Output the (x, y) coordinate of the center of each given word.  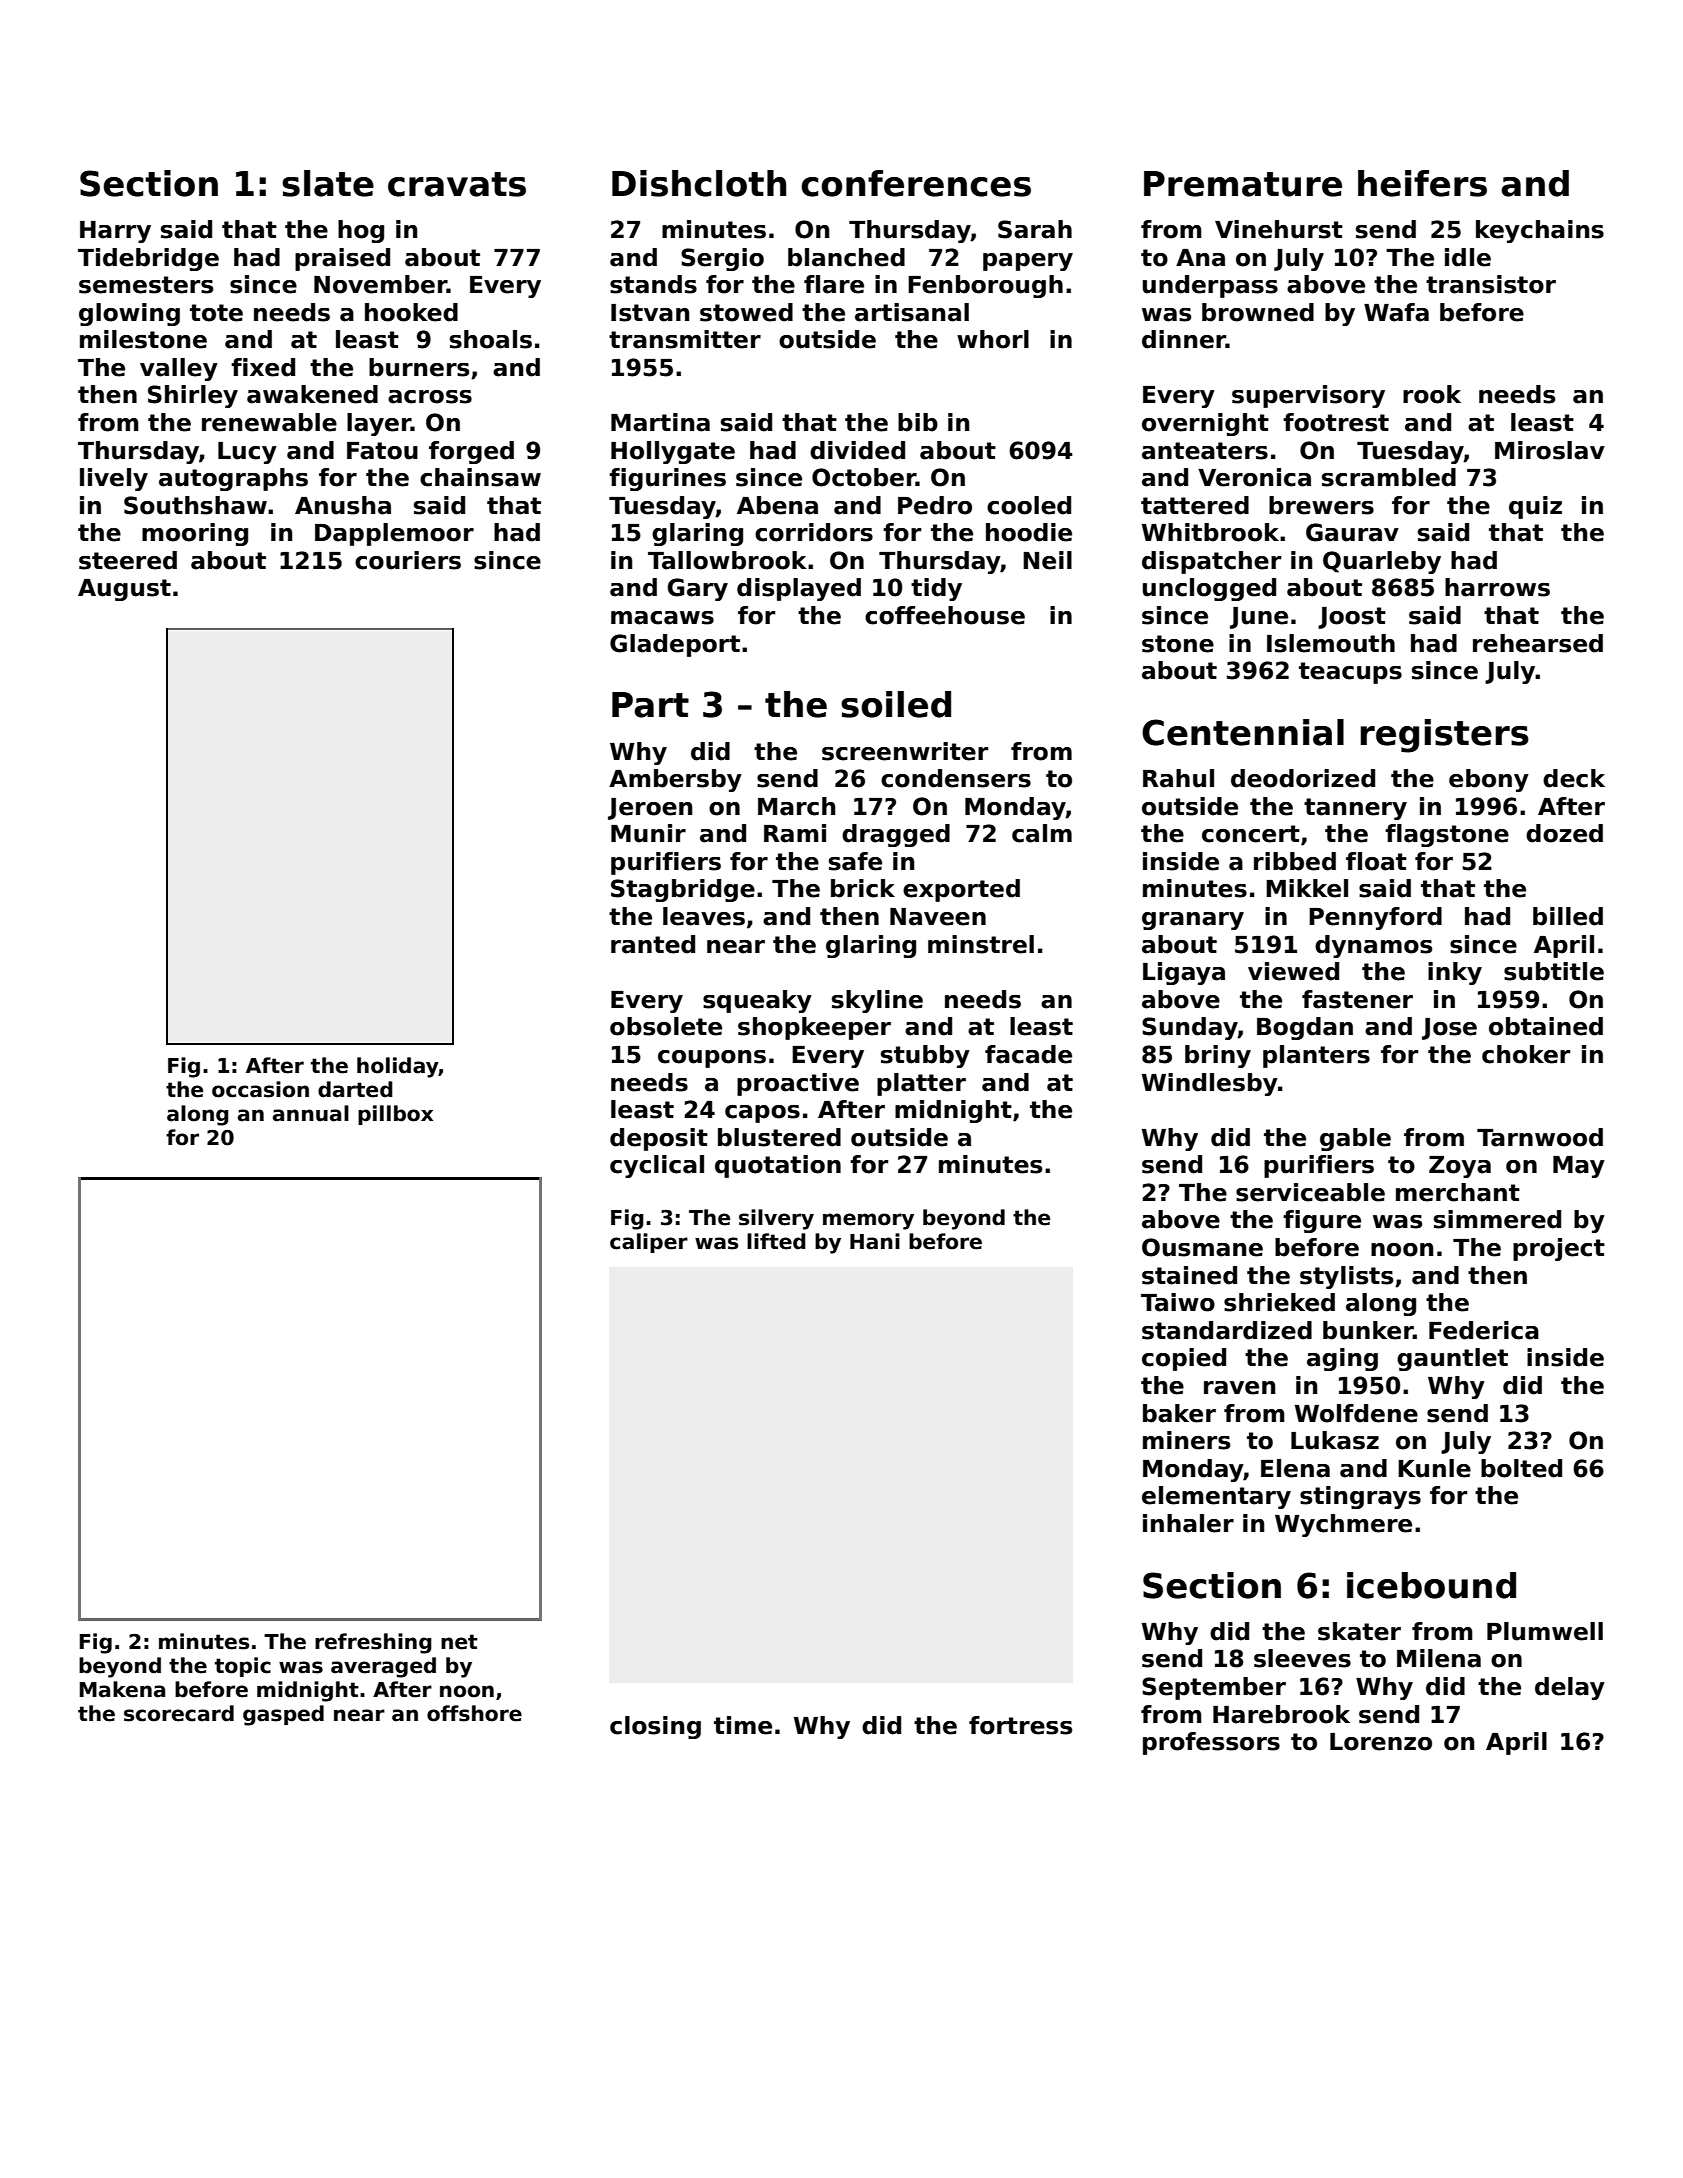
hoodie (1029, 532)
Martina (660, 422)
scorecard (179, 1713)
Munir (648, 833)
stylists (1346, 1277)
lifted (776, 1241)
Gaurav (1352, 532)
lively (114, 479)
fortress (1020, 1725)
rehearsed (1538, 643)
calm (1042, 833)
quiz (1535, 507)
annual (311, 1113)
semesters (146, 285)
